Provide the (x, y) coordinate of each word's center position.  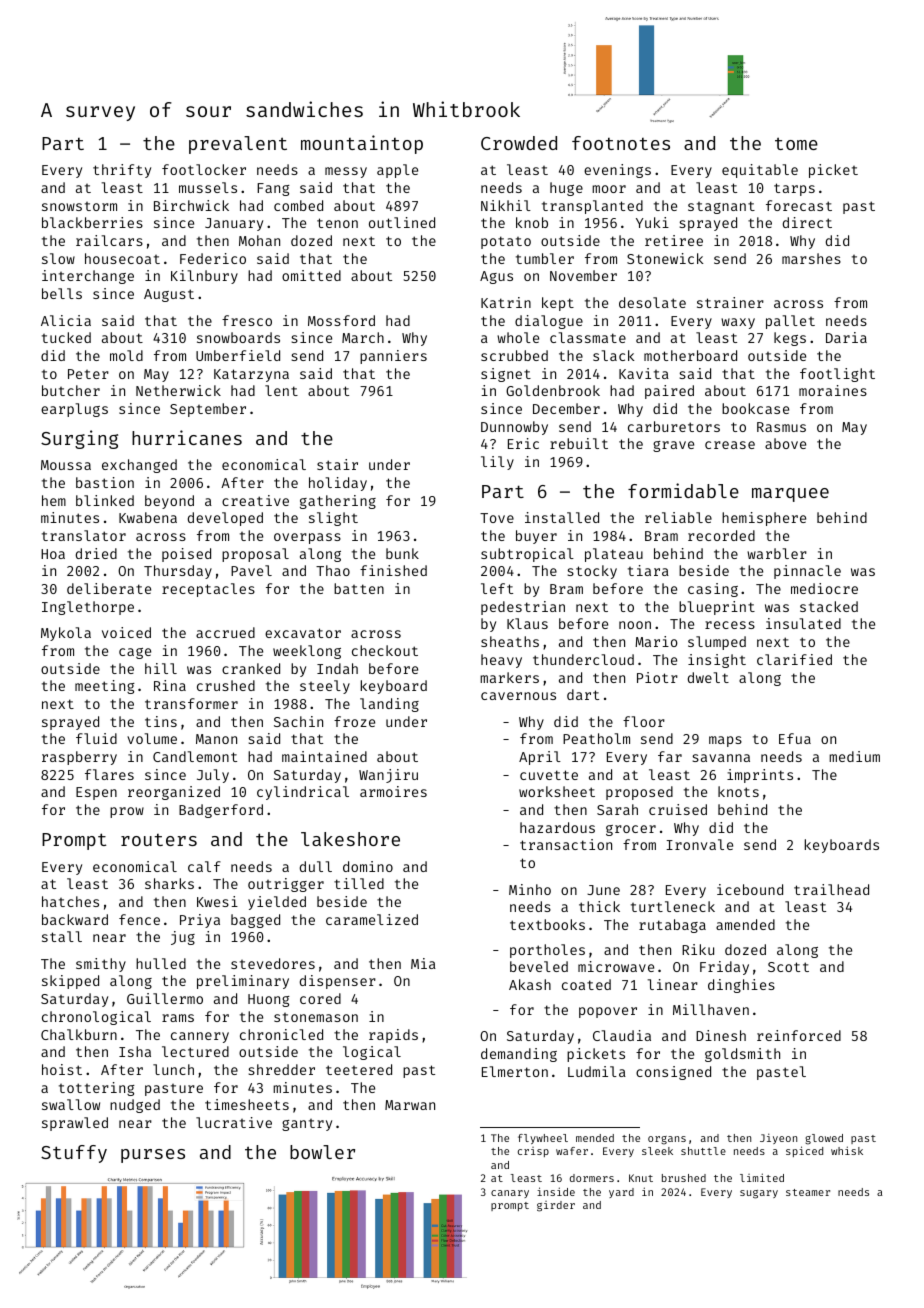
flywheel (543, 1139)
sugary (759, 1194)
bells (62, 293)
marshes (811, 258)
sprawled (75, 1124)
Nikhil (506, 205)
